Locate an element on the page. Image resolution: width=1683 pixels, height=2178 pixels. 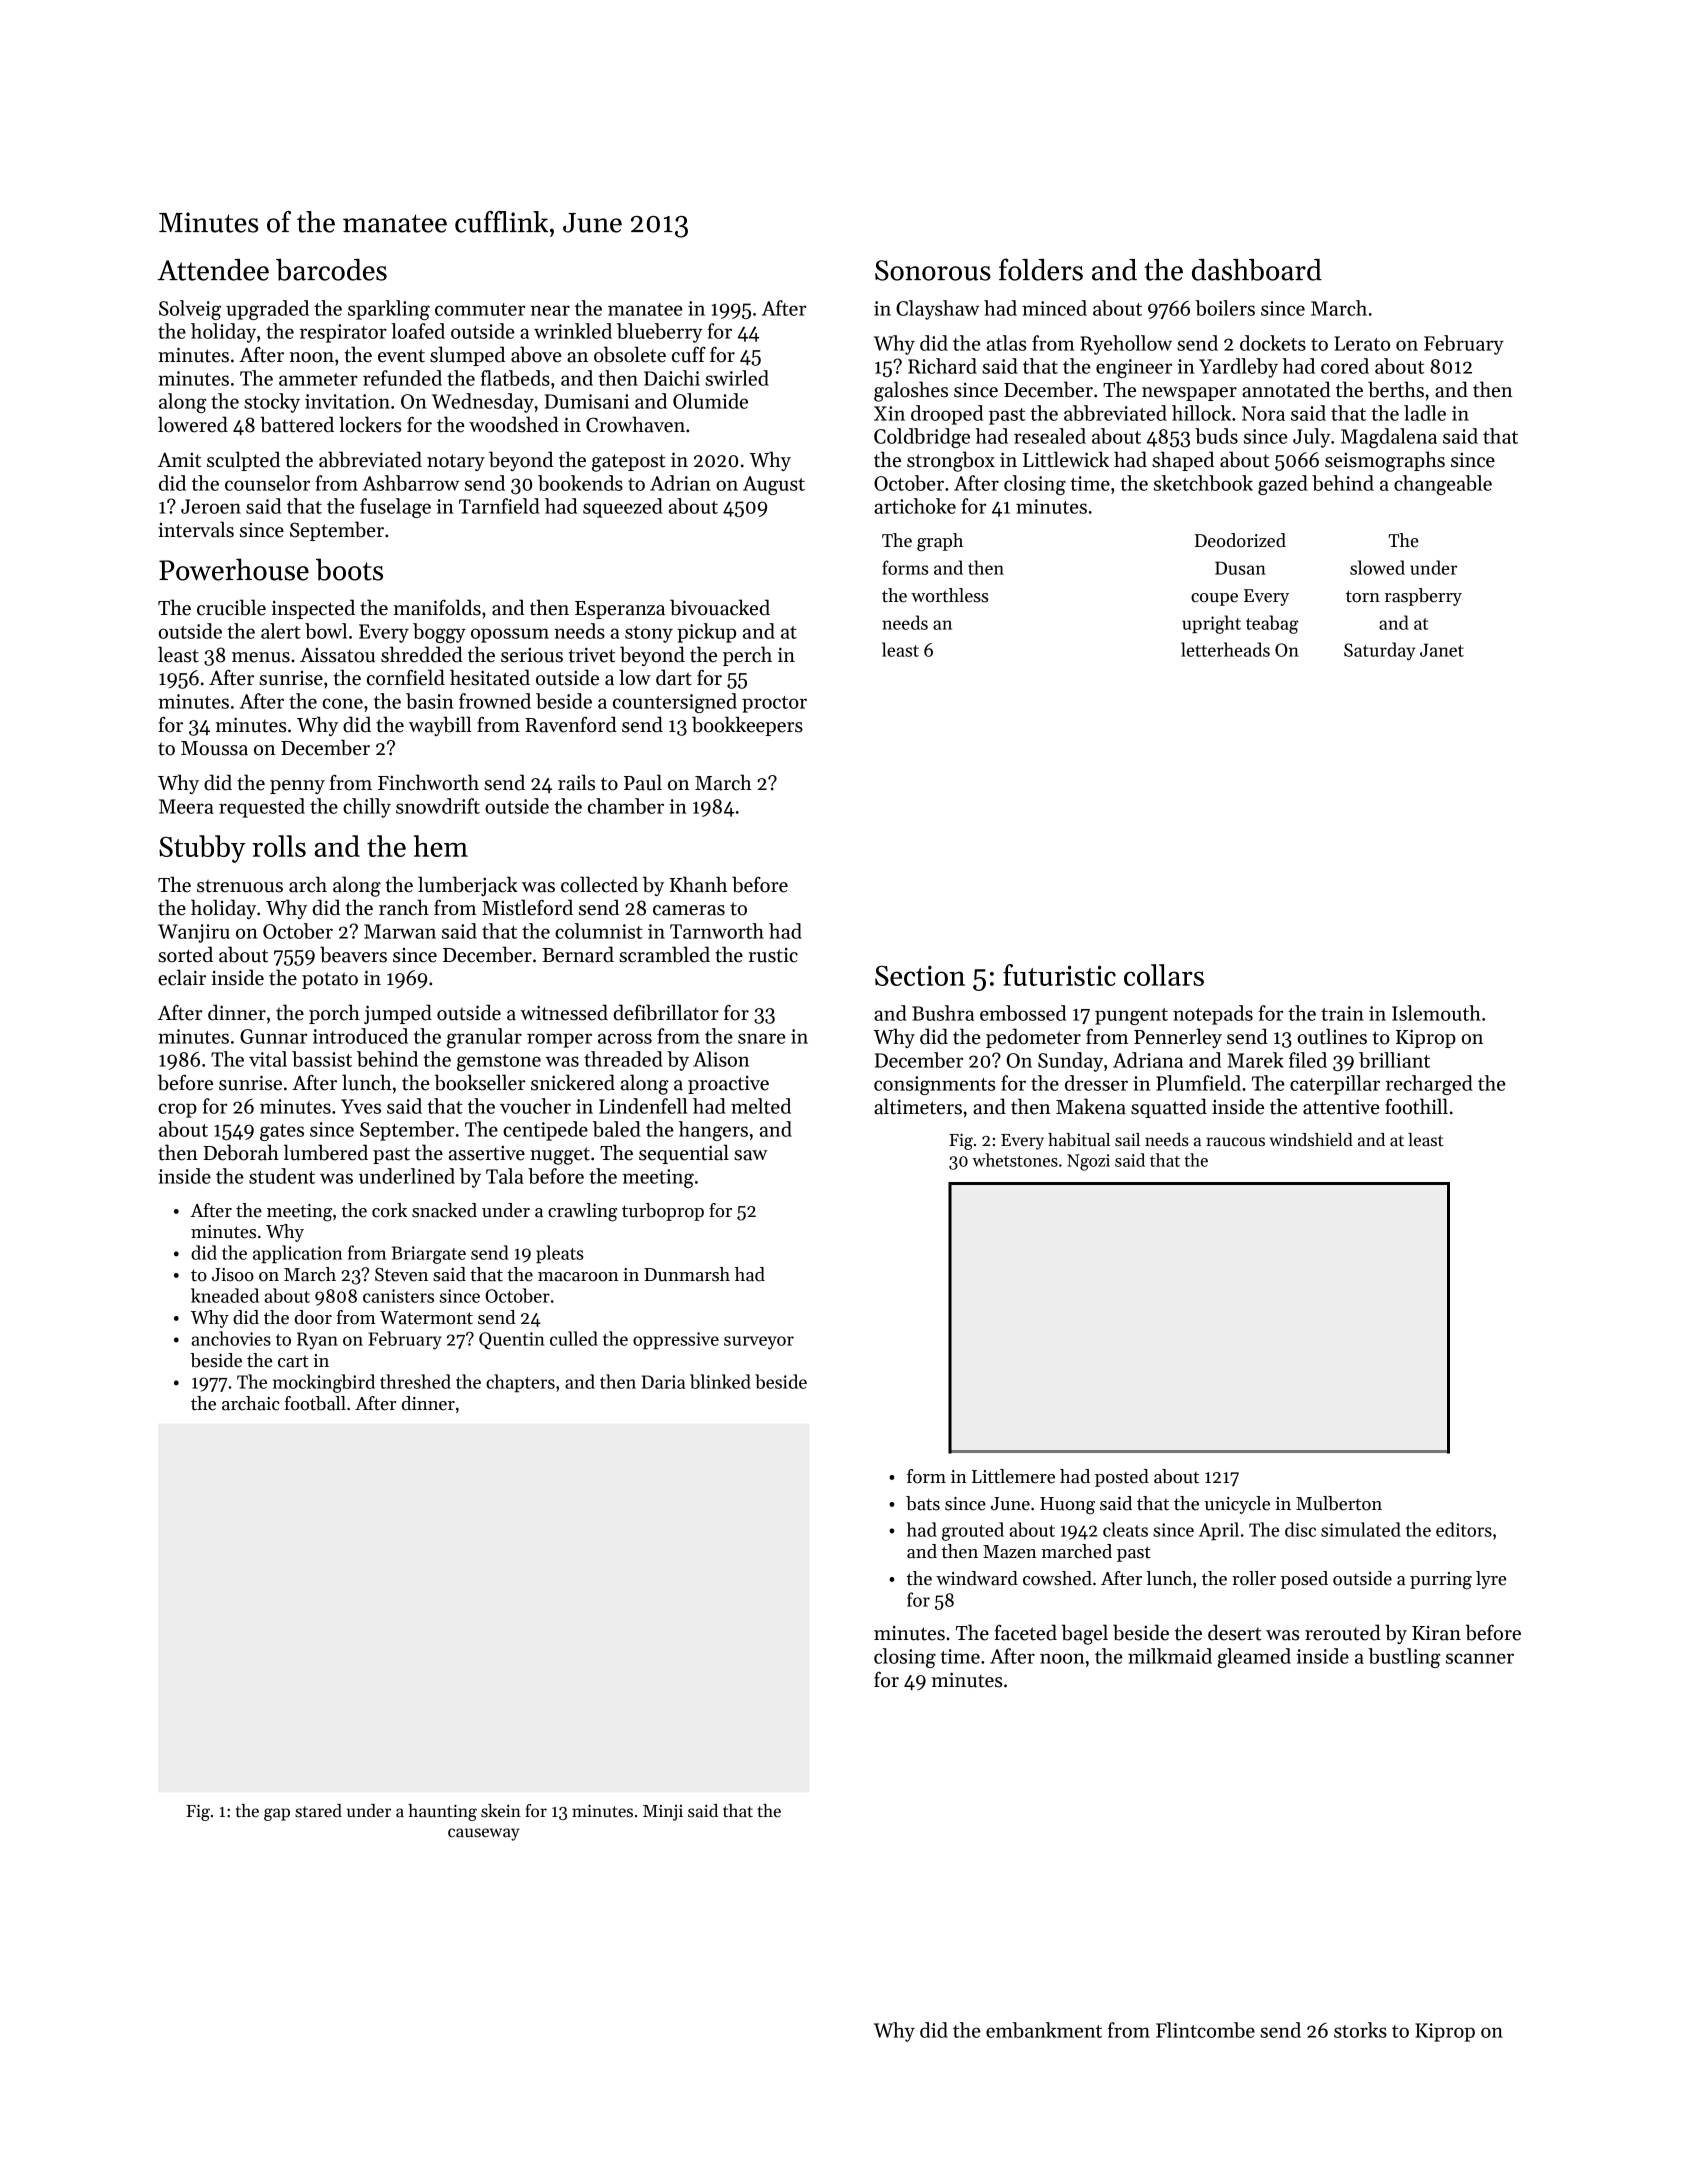
snacked is located at coordinates (444, 1210).
